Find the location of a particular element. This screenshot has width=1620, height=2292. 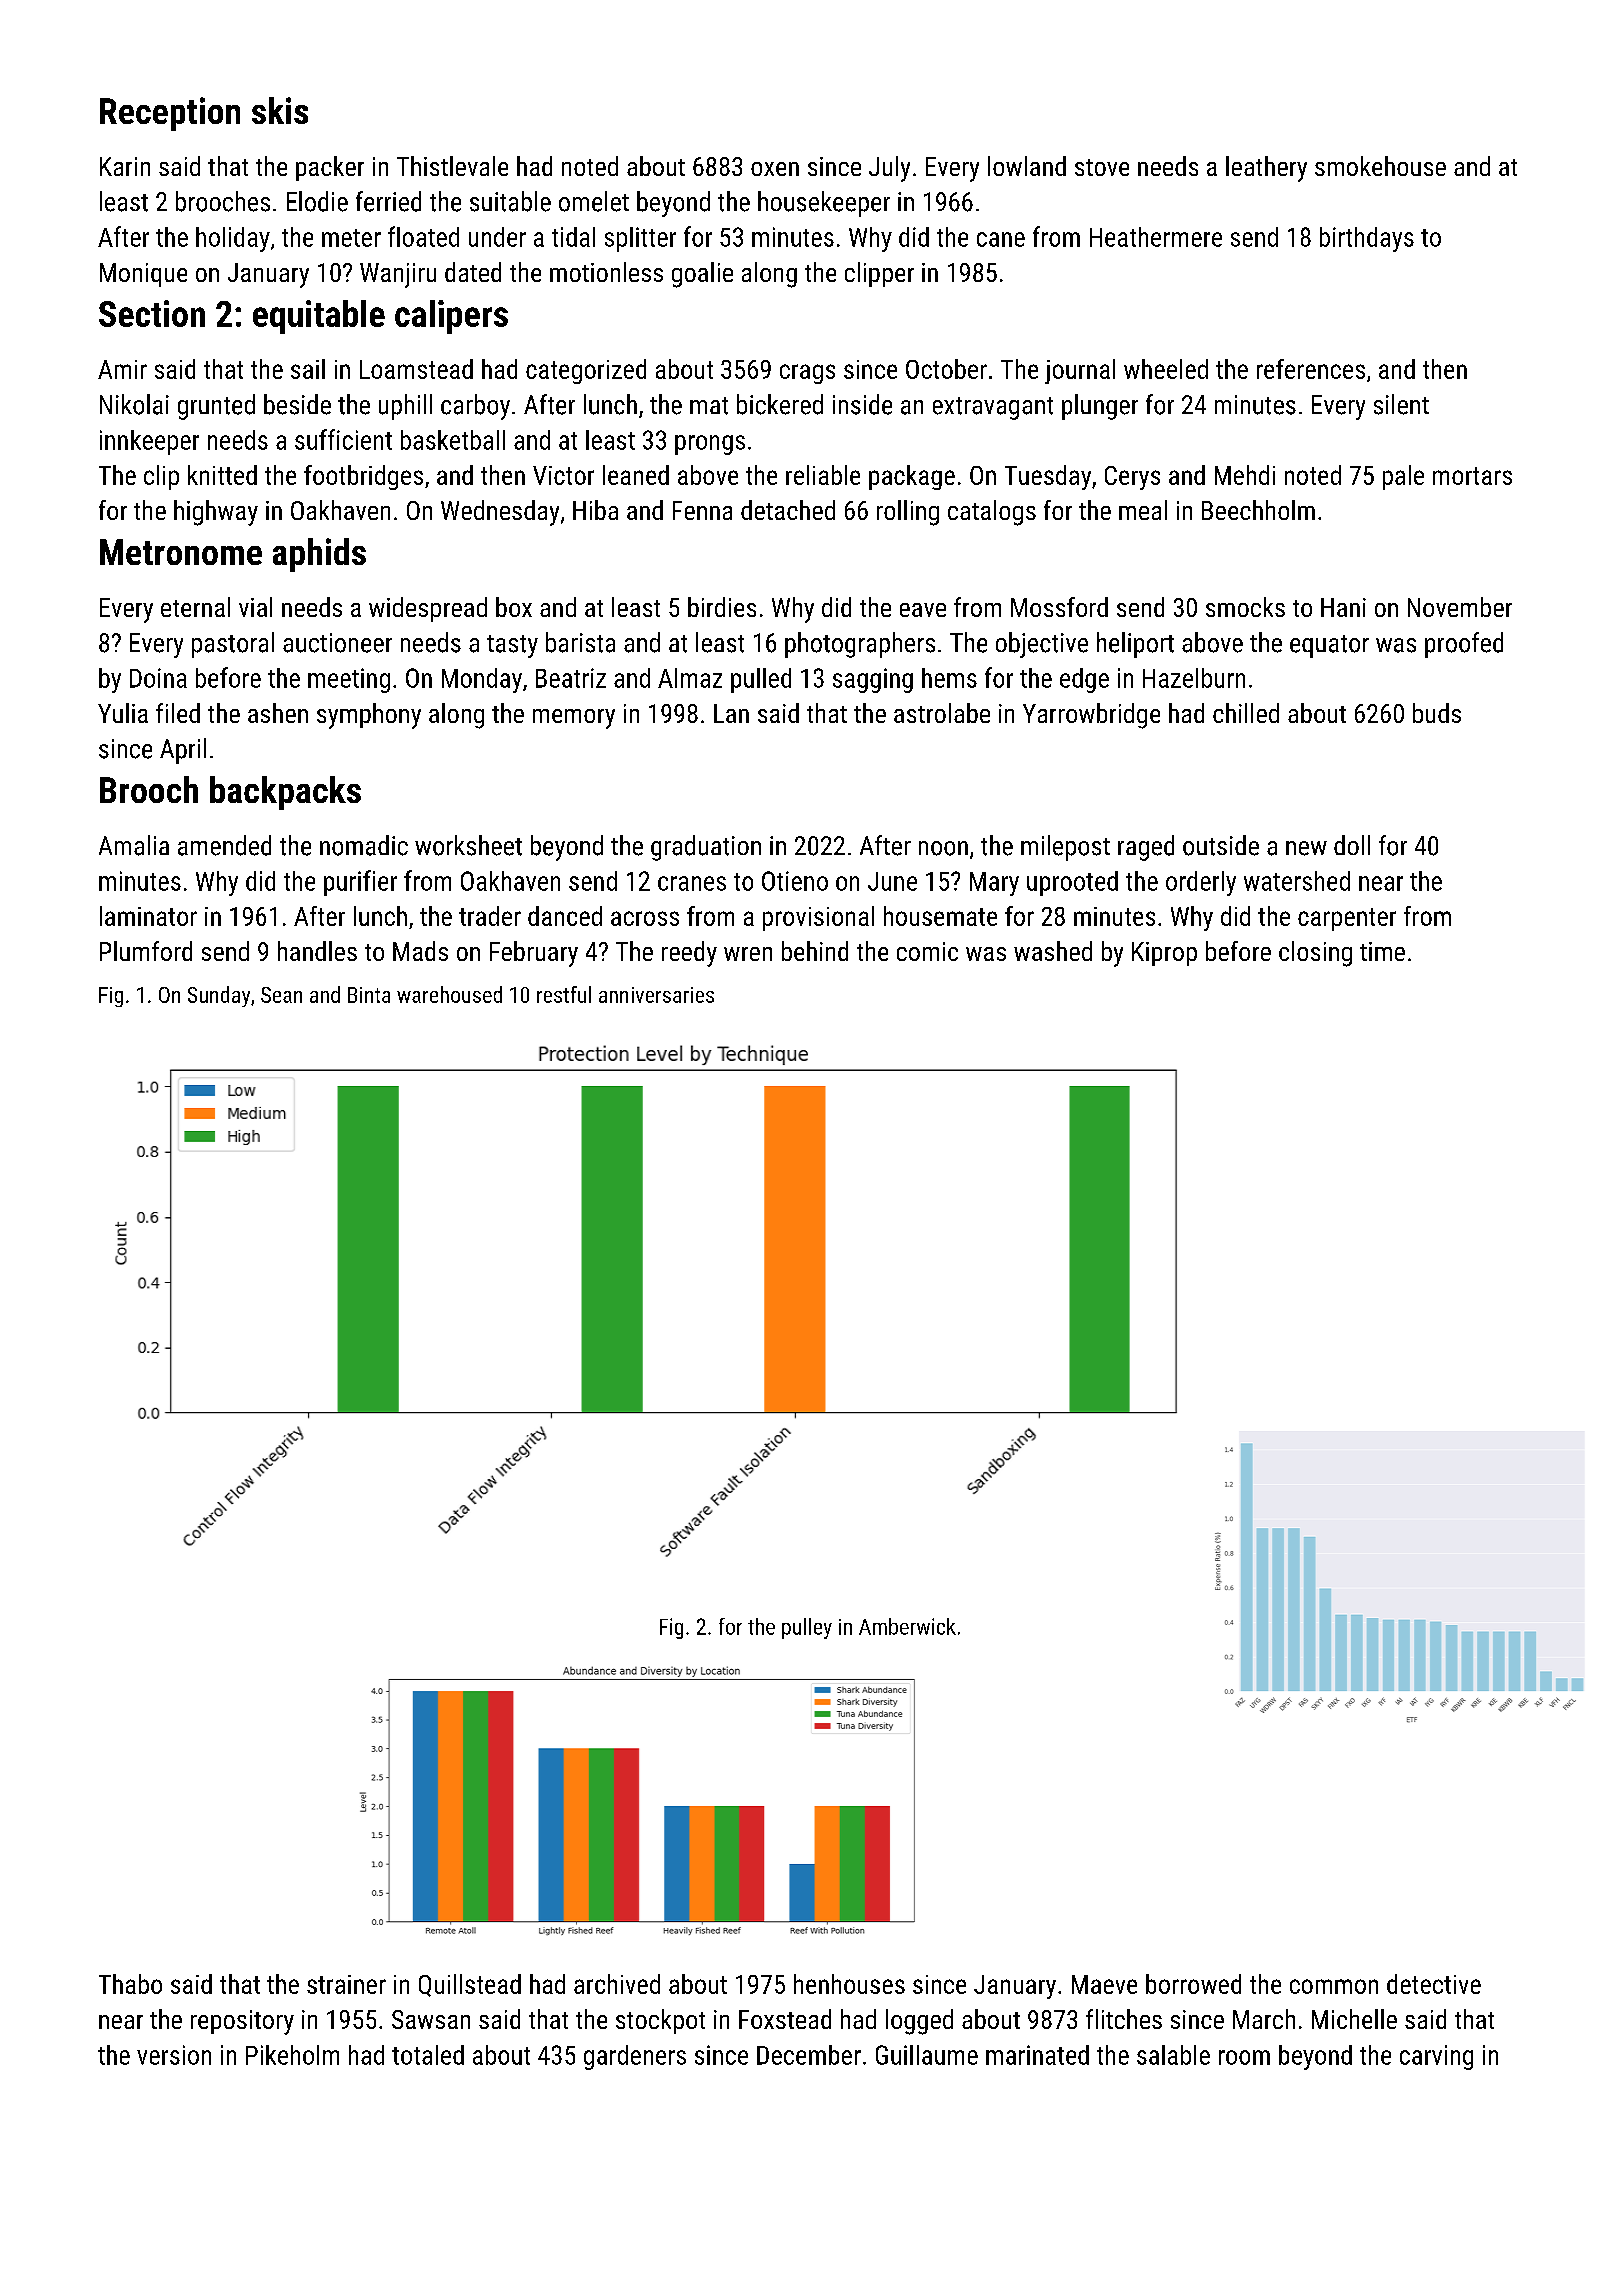

Amberwick is located at coordinates (907, 1626).
